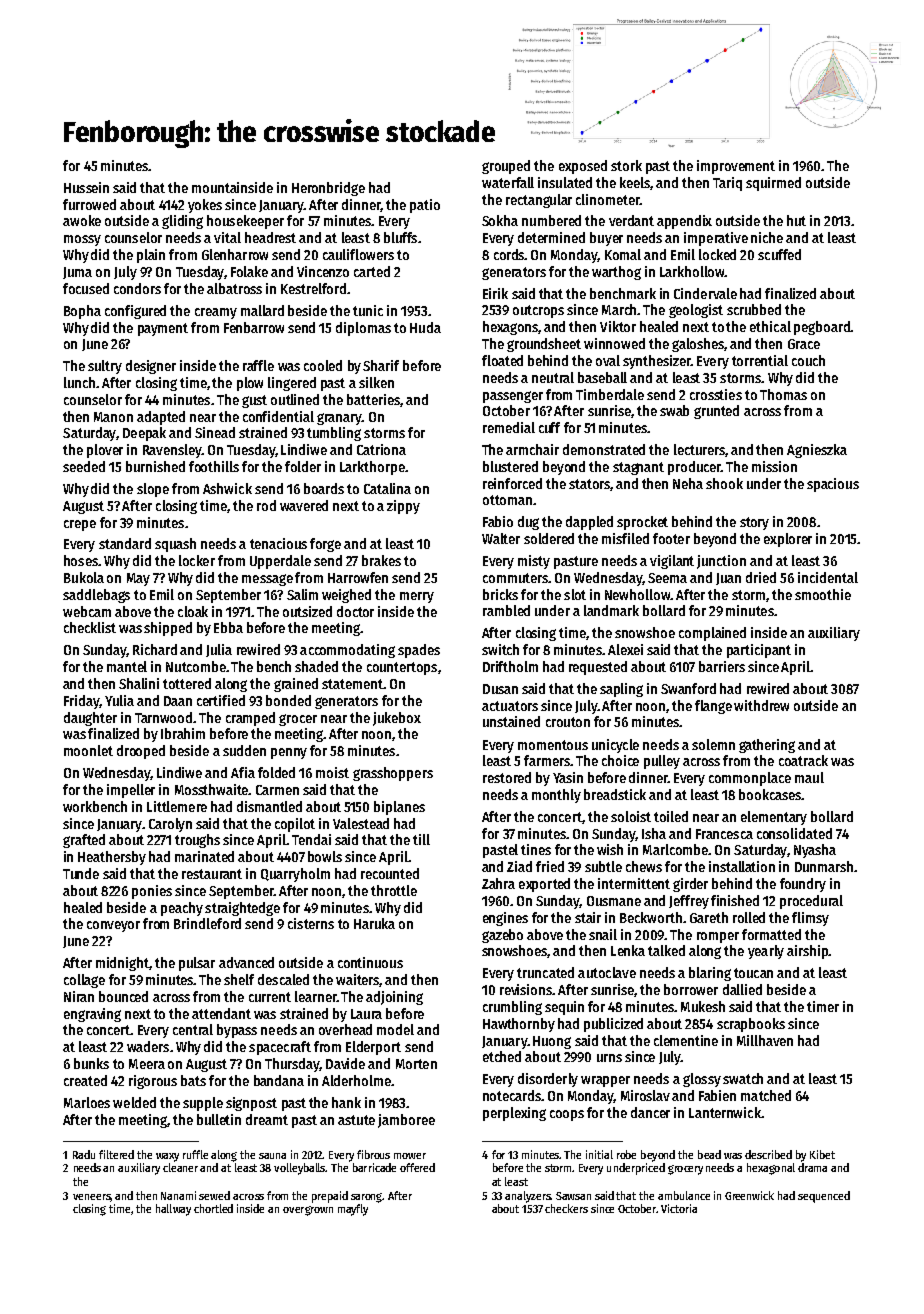  I want to click on Catriona, so click(381, 449).
